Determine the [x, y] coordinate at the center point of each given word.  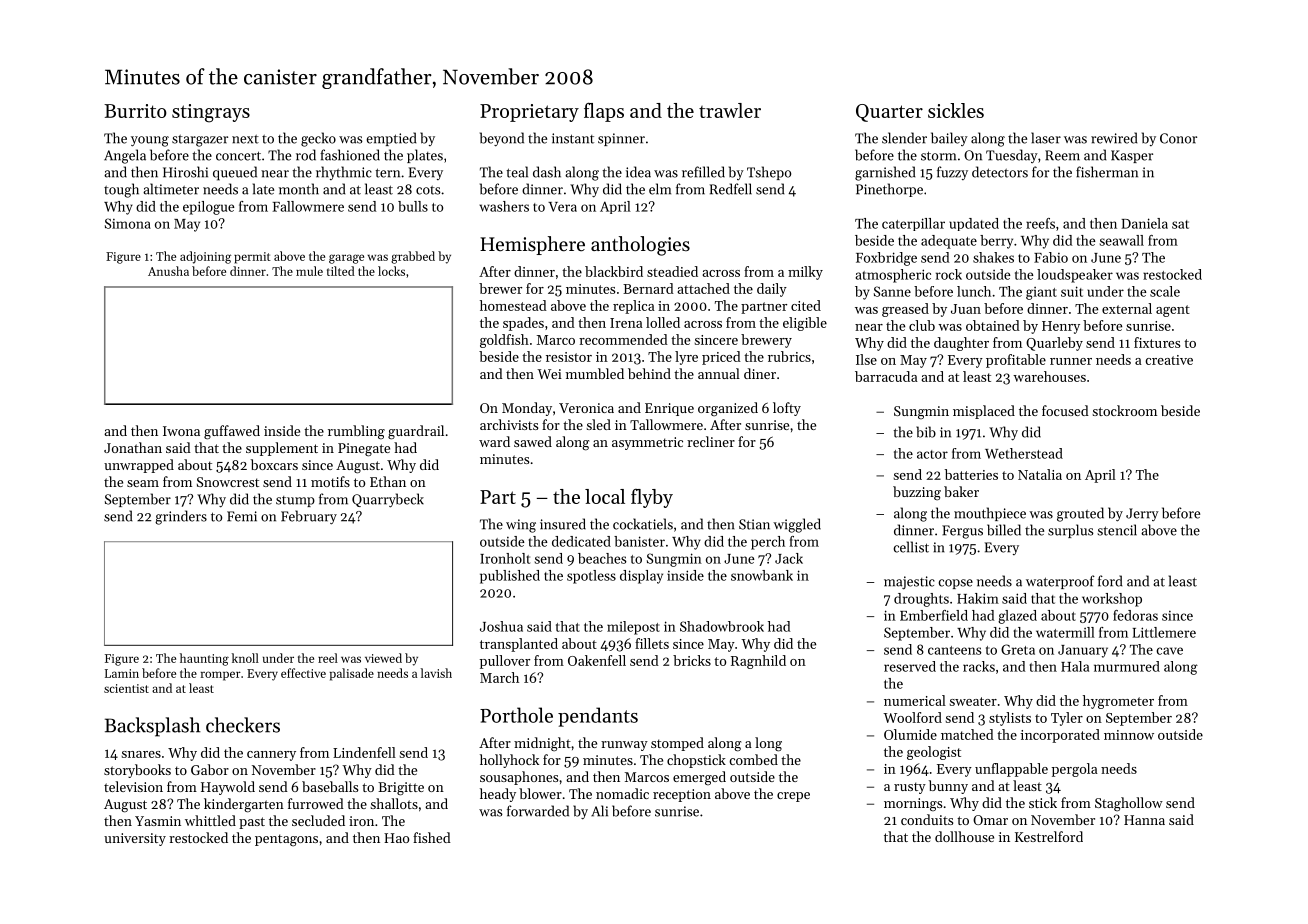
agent [1173, 311]
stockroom [1124, 410]
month [299, 189]
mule [309, 271]
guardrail [416, 432]
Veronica [586, 408]
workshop [1112, 600]
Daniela [1145, 223]
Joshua [501, 626]
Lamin [122, 673]
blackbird [614, 271]
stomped [677, 744]
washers [504, 206]
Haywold [228, 788]
